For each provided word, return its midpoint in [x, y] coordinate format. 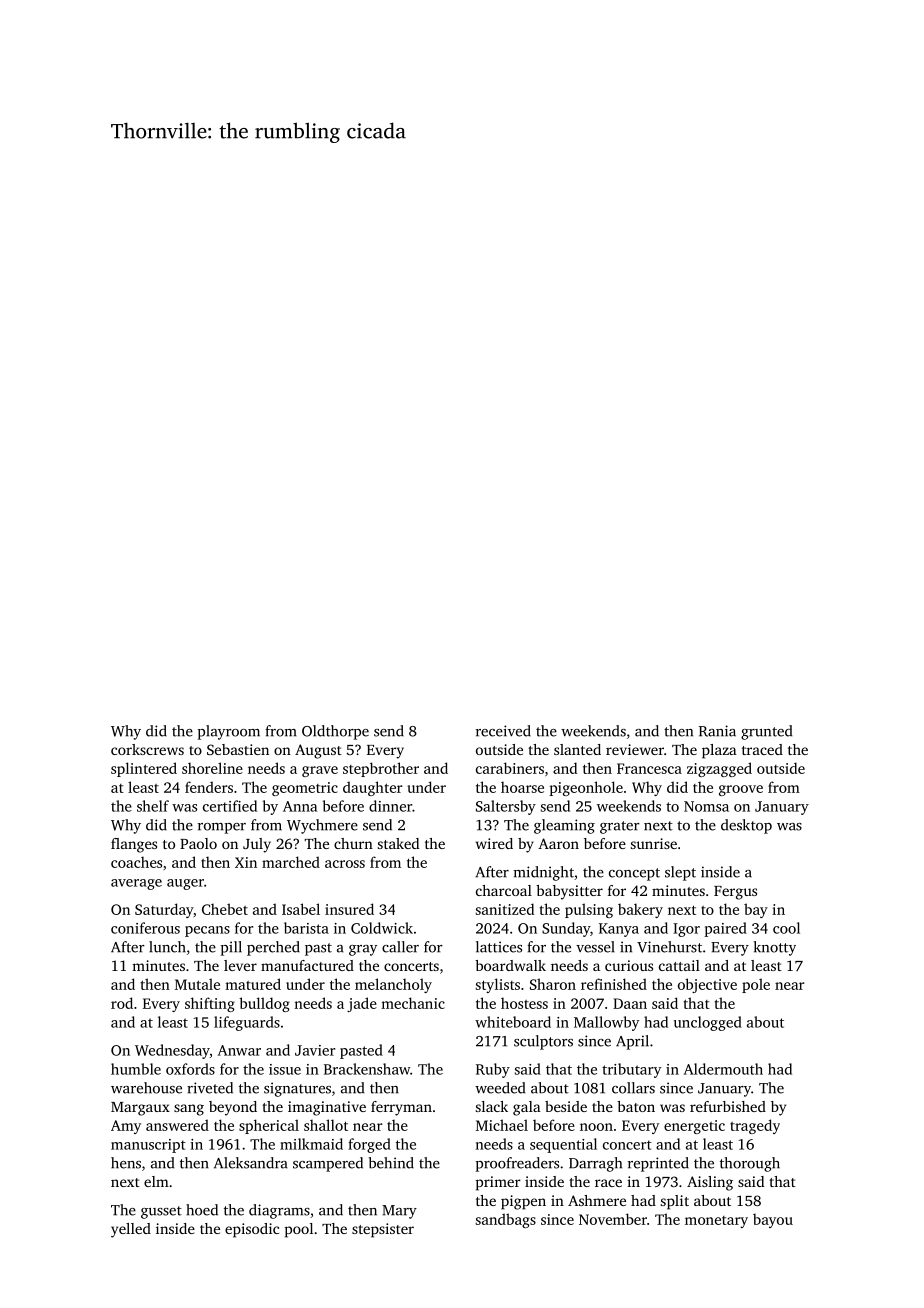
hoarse [522, 787]
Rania [717, 731]
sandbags [506, 1220]
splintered [144, 769]
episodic [252, 1230]
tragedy [755, 1126]
